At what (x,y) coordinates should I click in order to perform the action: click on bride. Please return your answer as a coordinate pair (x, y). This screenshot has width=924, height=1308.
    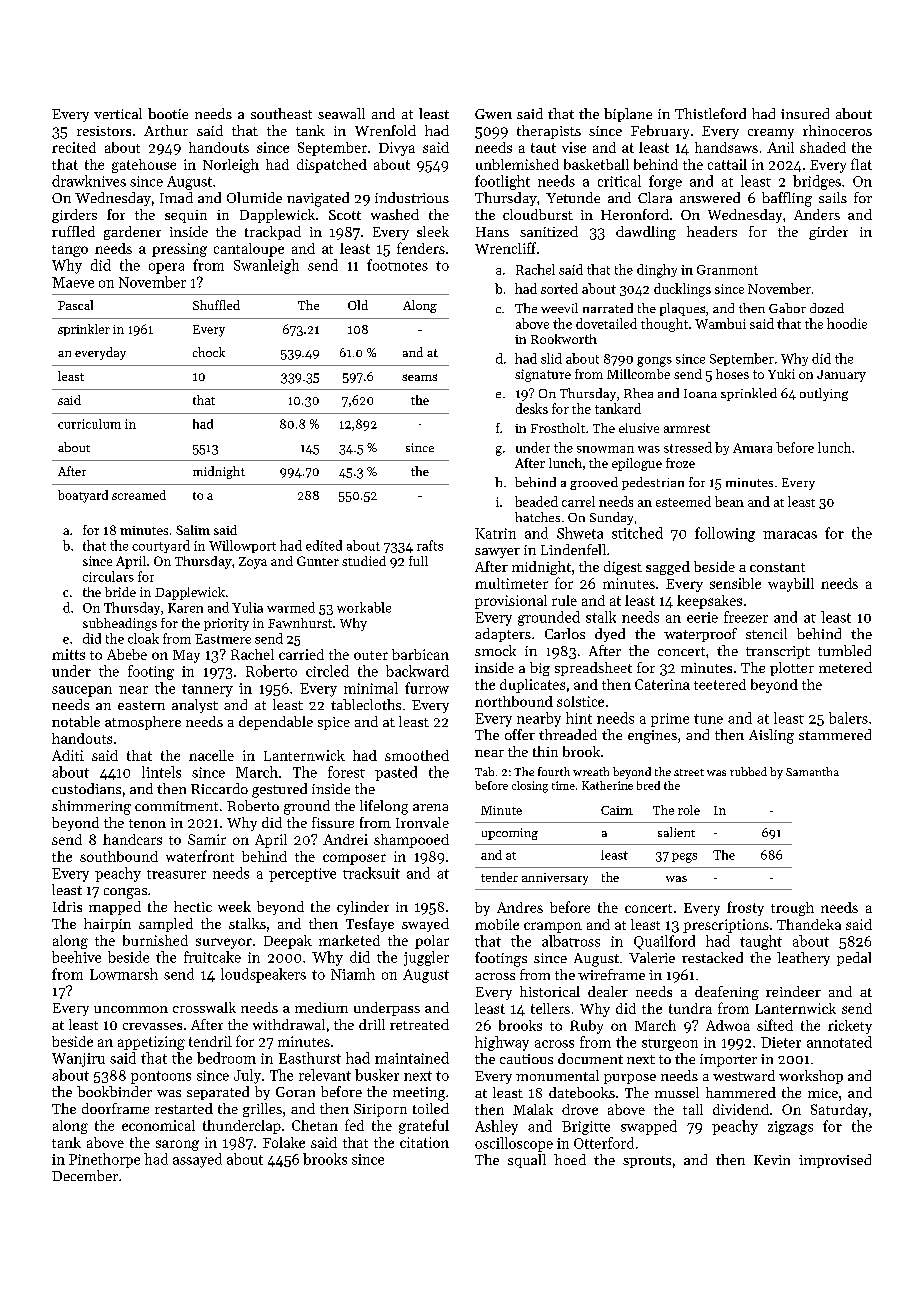
    Looking at the image, I should click on (120, 592).
